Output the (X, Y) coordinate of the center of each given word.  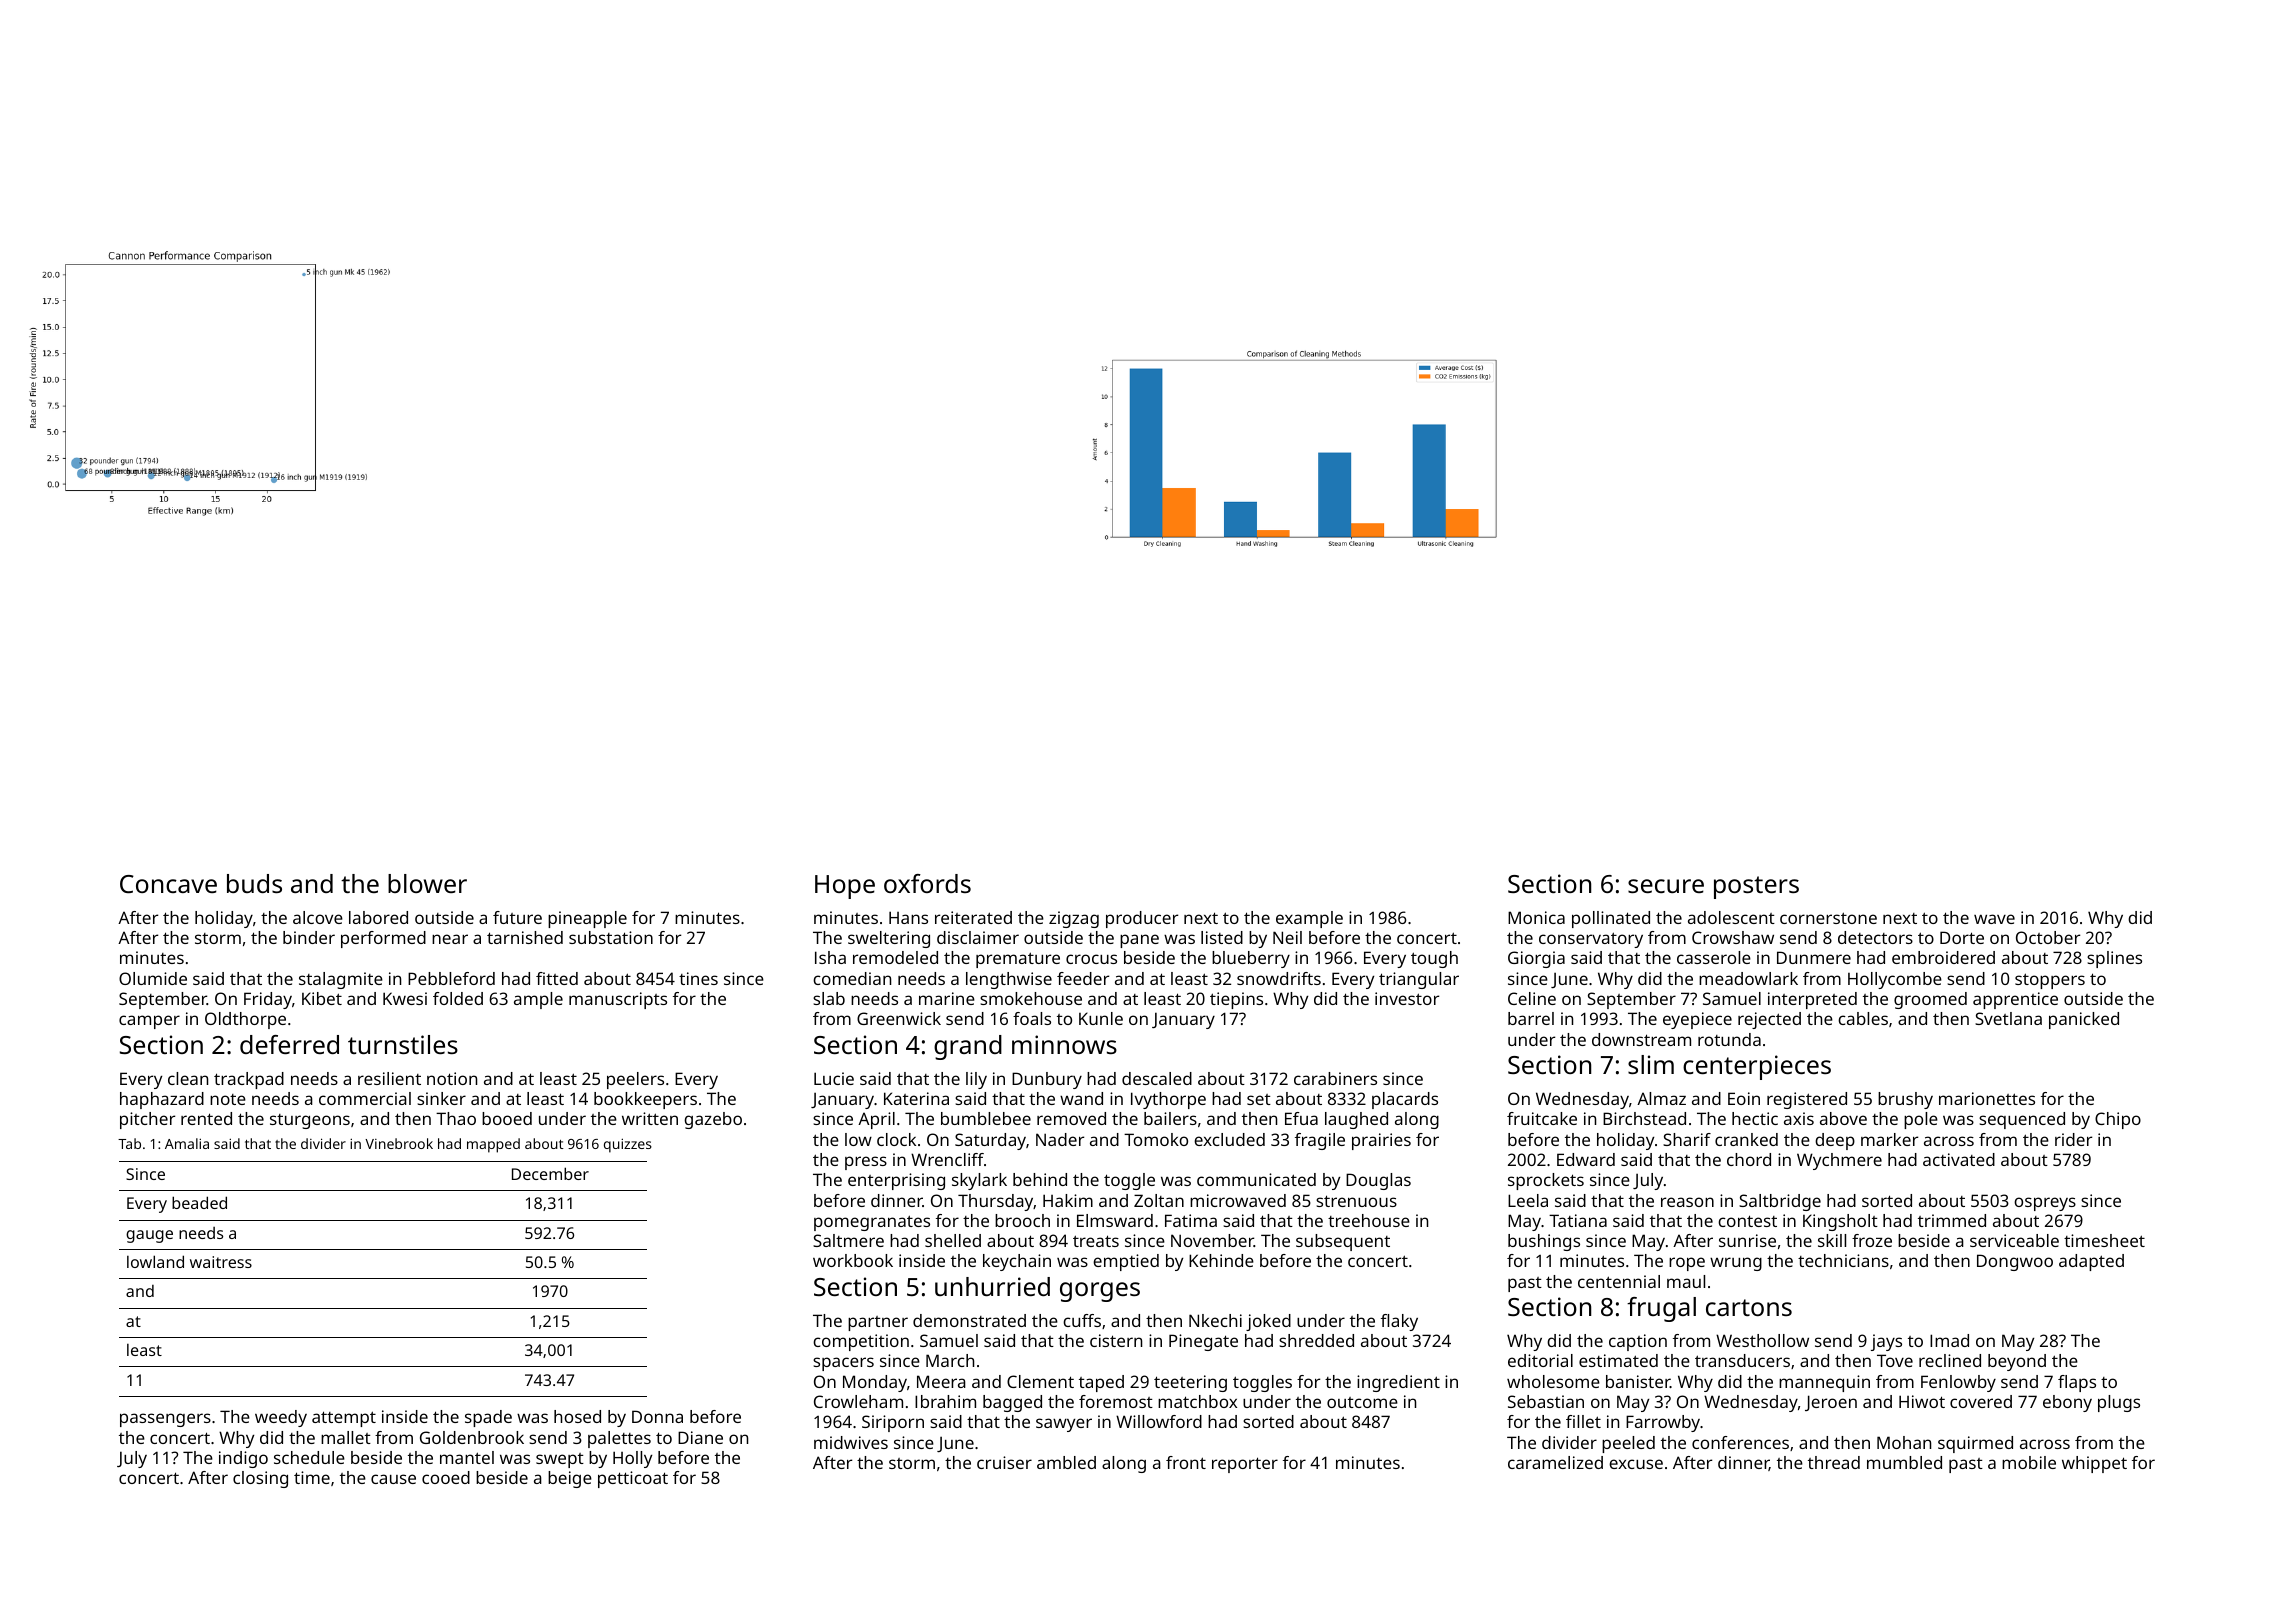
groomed (1930, 1000)
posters (1756, 887)
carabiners (1335, 1078)
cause (393, 1479)
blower (427, 883)
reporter (1245, 1465)
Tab (129, 1143)
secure (1666, 886)
